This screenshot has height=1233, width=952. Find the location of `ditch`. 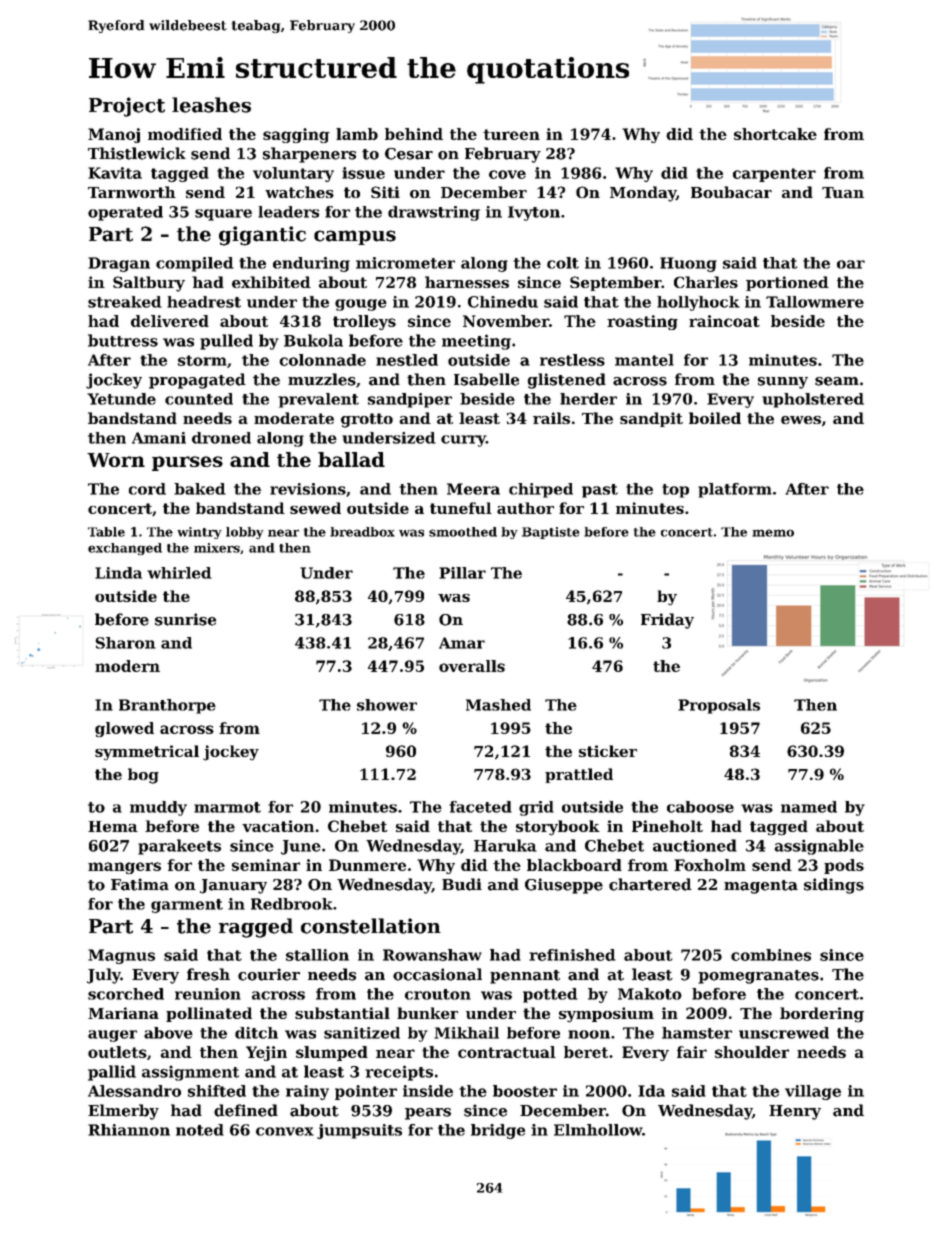

ditch is located at coordinates (256, 1033).
